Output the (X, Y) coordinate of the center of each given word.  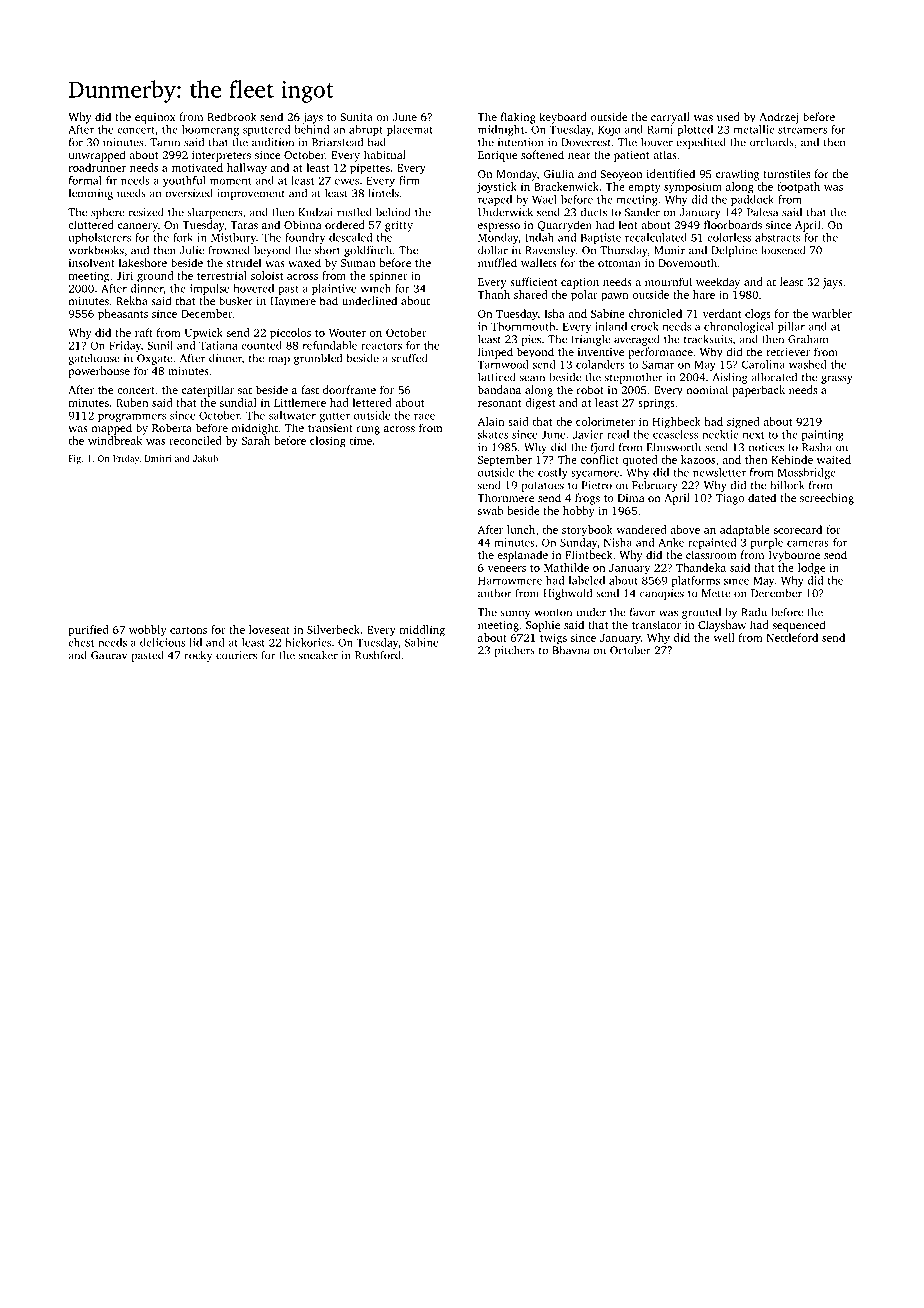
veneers (507, 569)
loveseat (269, 629)
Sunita (356, 117)
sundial (238, 402)
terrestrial (222, 275)
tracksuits (708, 339)
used (728, 116)
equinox (155, 118)
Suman (358, 263)
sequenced (799, 626)
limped (495, 353)
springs (656, 404)
